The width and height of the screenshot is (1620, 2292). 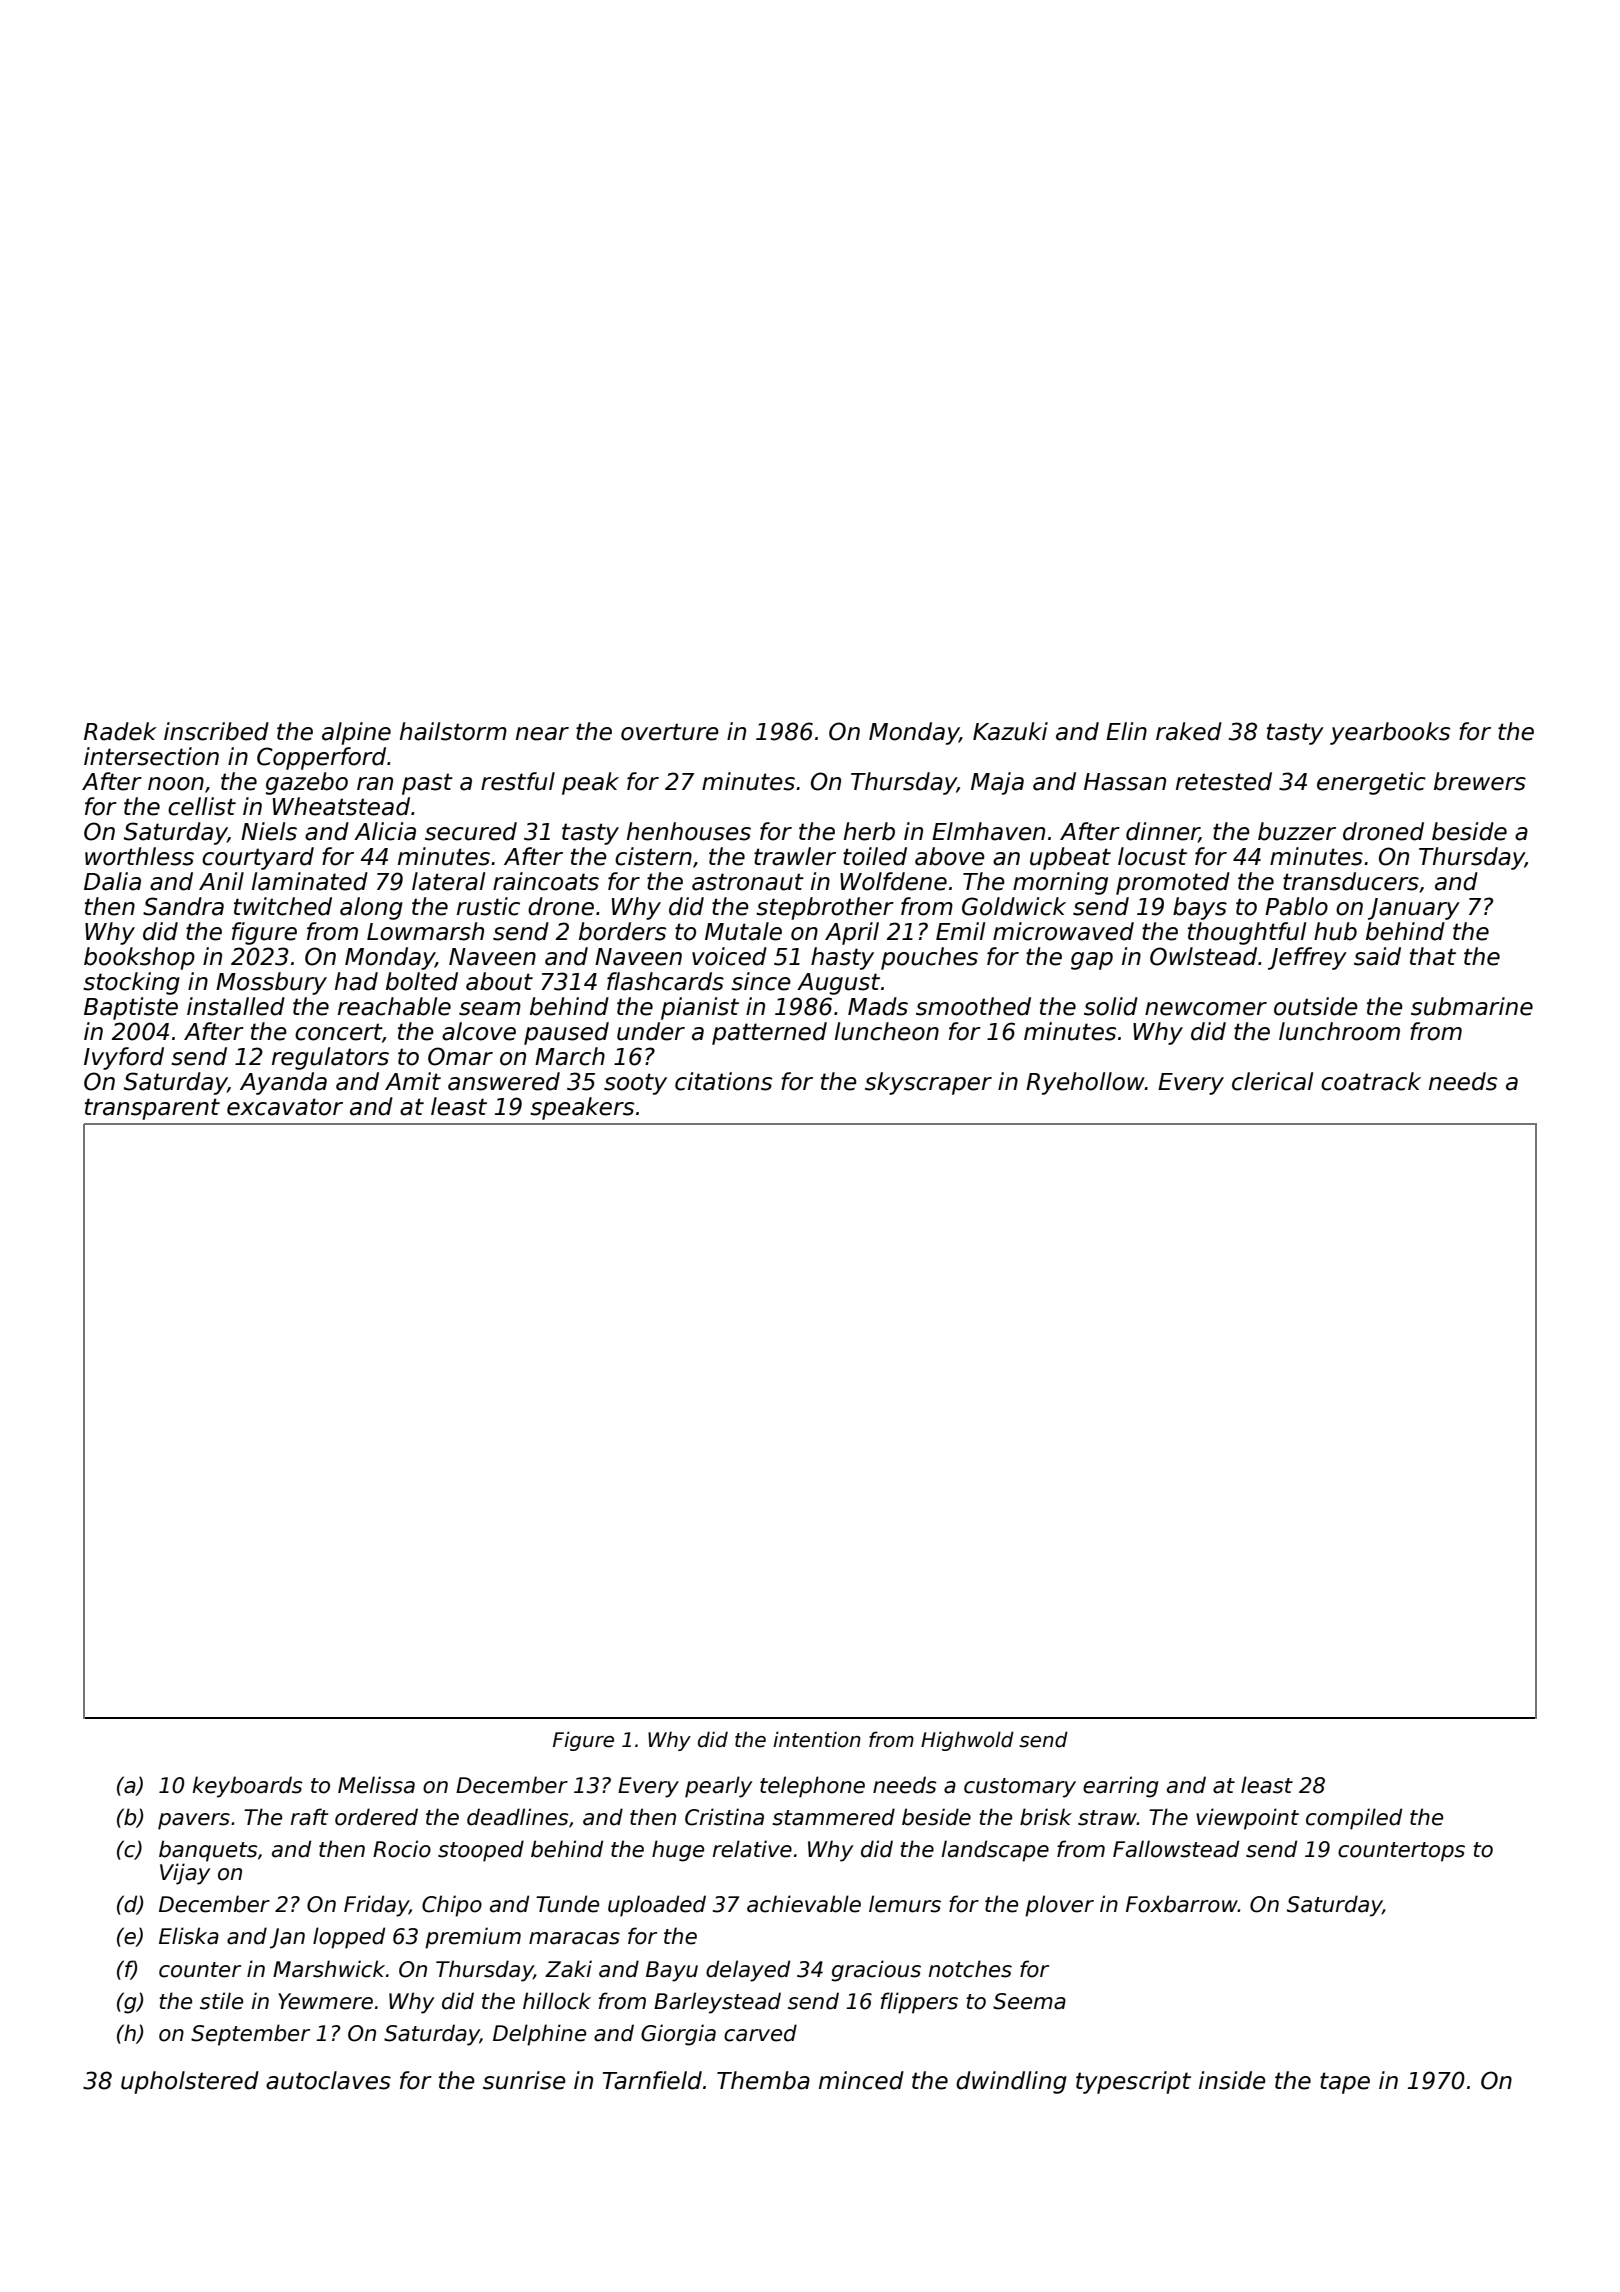 What do you see at coordinates (1189, 731) in the screenshot?
I see `raked` at bounding box center [1189, 731].
